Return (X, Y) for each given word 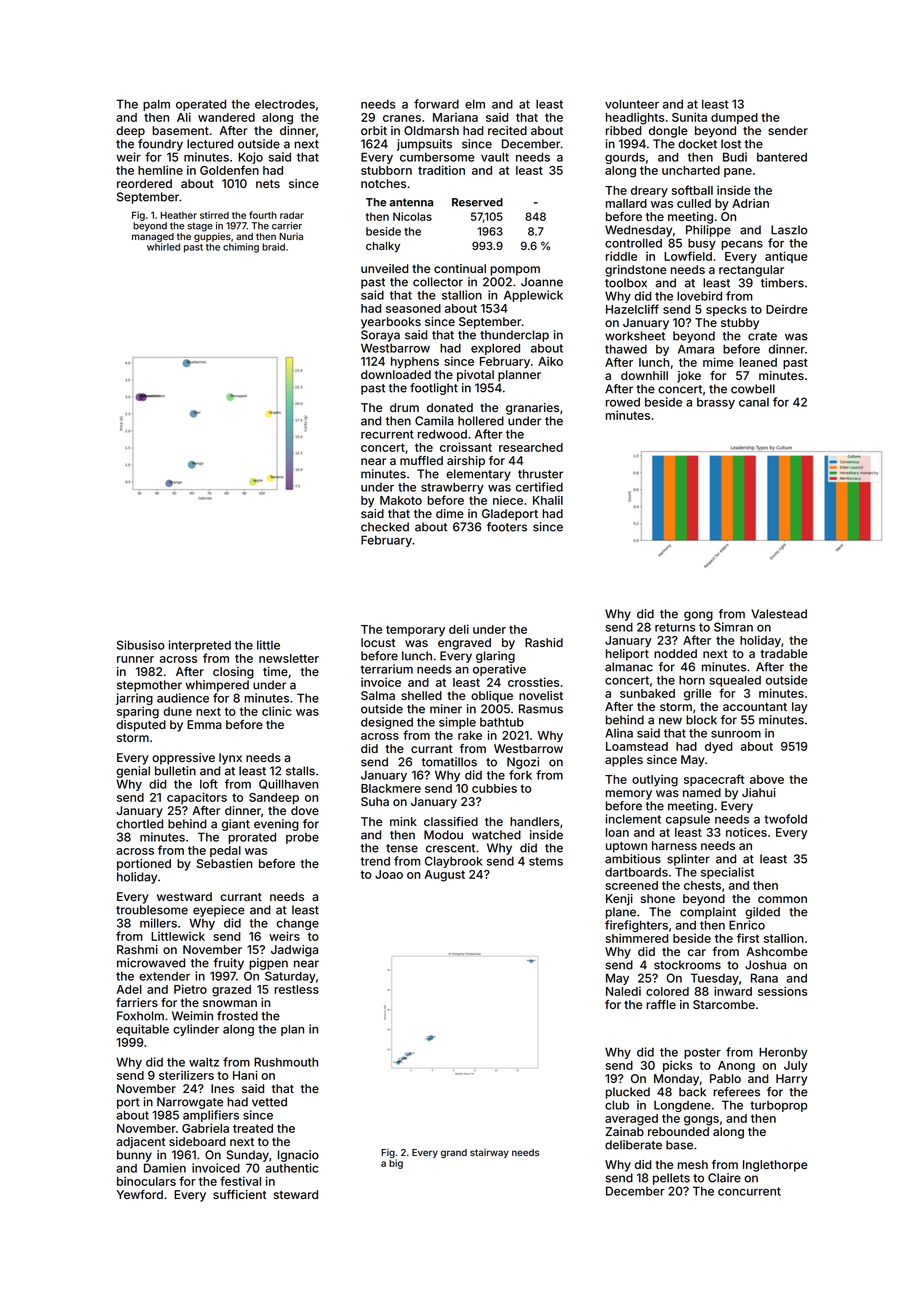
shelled (421, 695)
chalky (383, 247)
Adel (129, 989)
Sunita (689, 117)
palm (156, 105)
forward (436, 104)
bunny (134, 1156)
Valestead (779, 614)
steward (295, 1194)
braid (273, 247)
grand (454, 1153)
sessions (782, 991)
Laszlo (789, 230)
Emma (204, 724)
